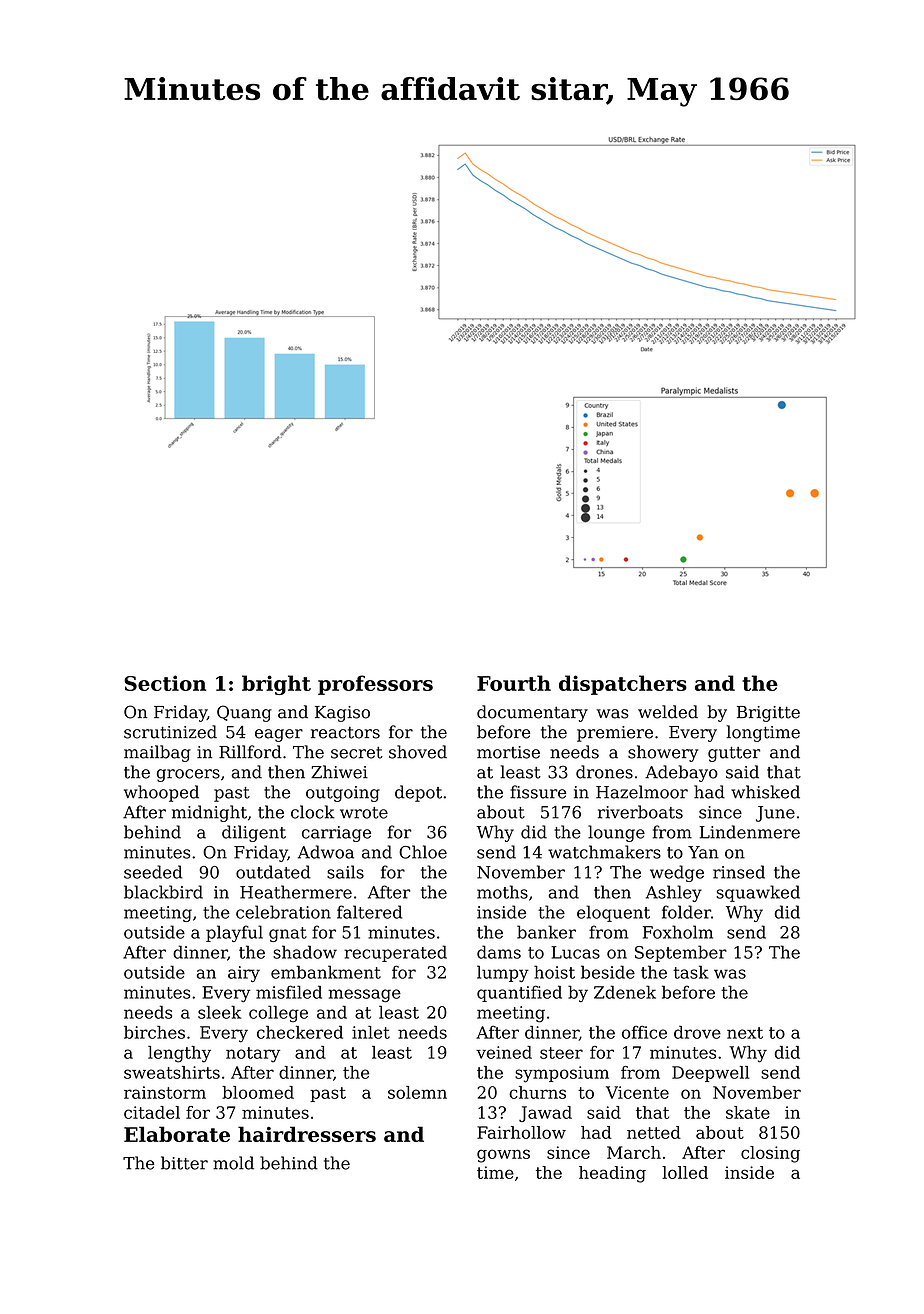 The width and height of the screenshot is (924, 1314). I want to click on bitter, so click(184, 1163).
